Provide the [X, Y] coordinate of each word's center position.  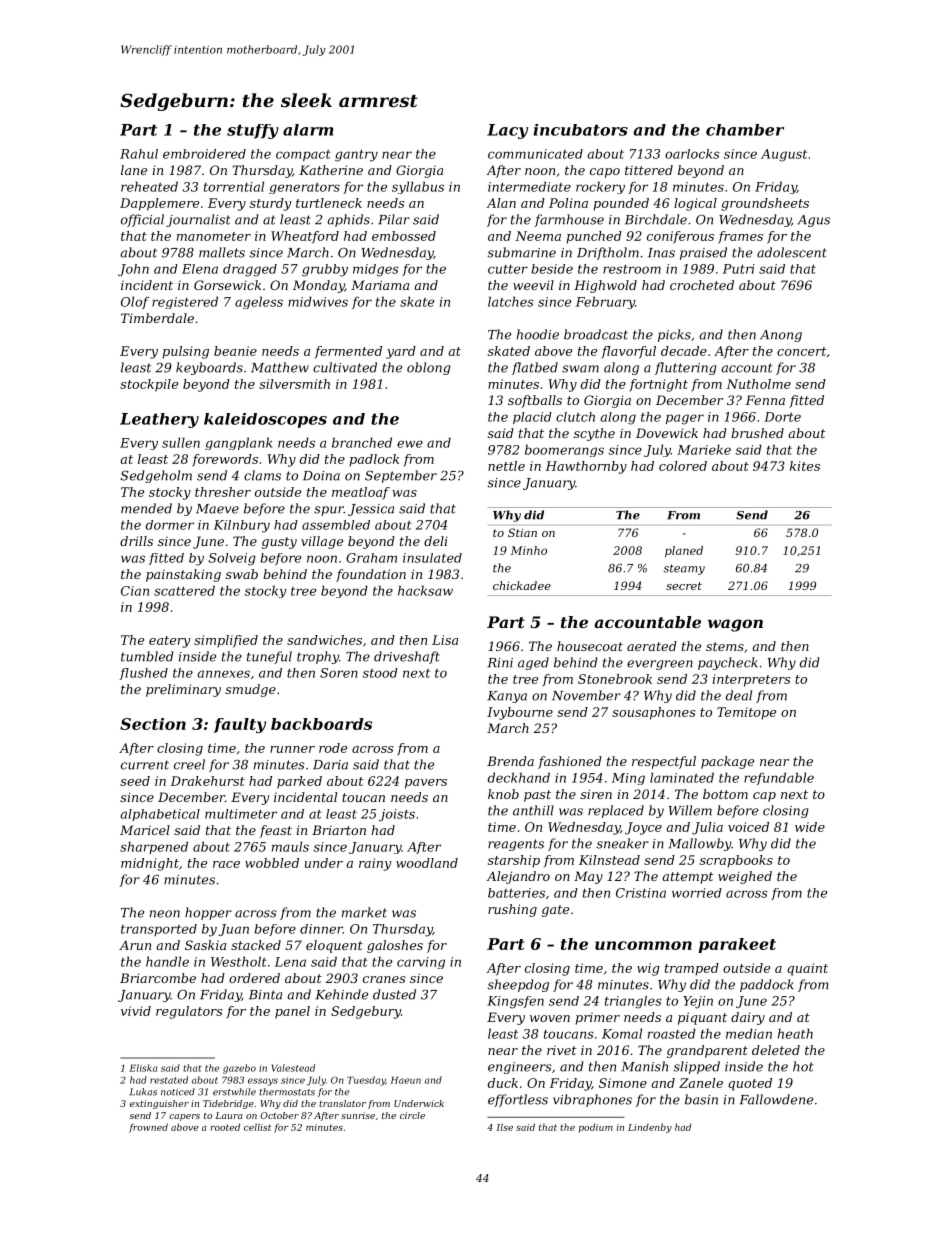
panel [292, 1012]
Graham [371, 558]
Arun [135, 945]
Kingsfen [515, 1002]
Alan [501, 203]
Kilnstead [609, 860]
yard [401, 352]
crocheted [702, 285]
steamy [684, 569]
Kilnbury [242, 526]
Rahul [139, 154]
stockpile [149, 385]
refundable [779, 778]
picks [674, 335]
